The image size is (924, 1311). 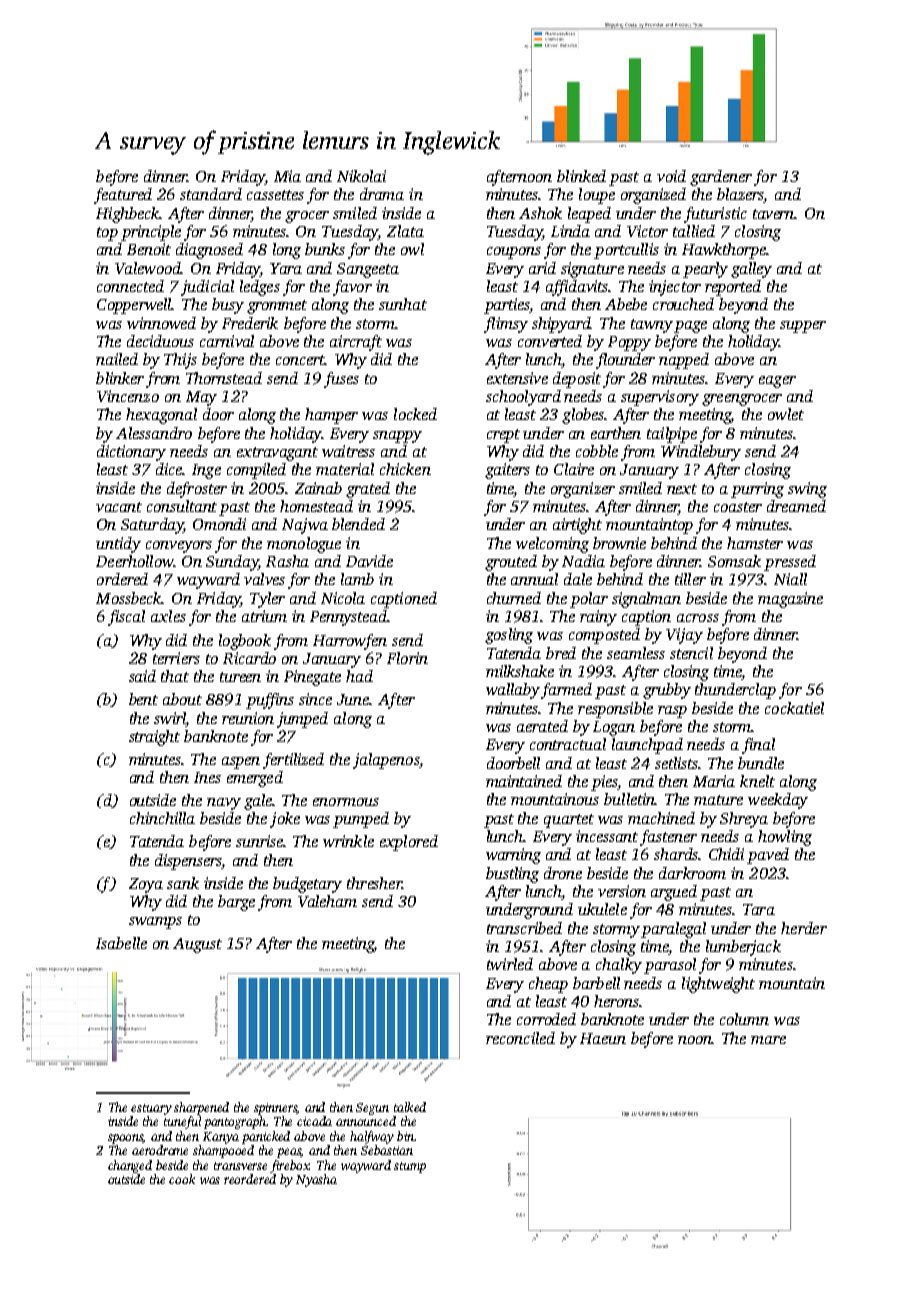 I want to click on reconciled, so click(x=520, y=1038).
